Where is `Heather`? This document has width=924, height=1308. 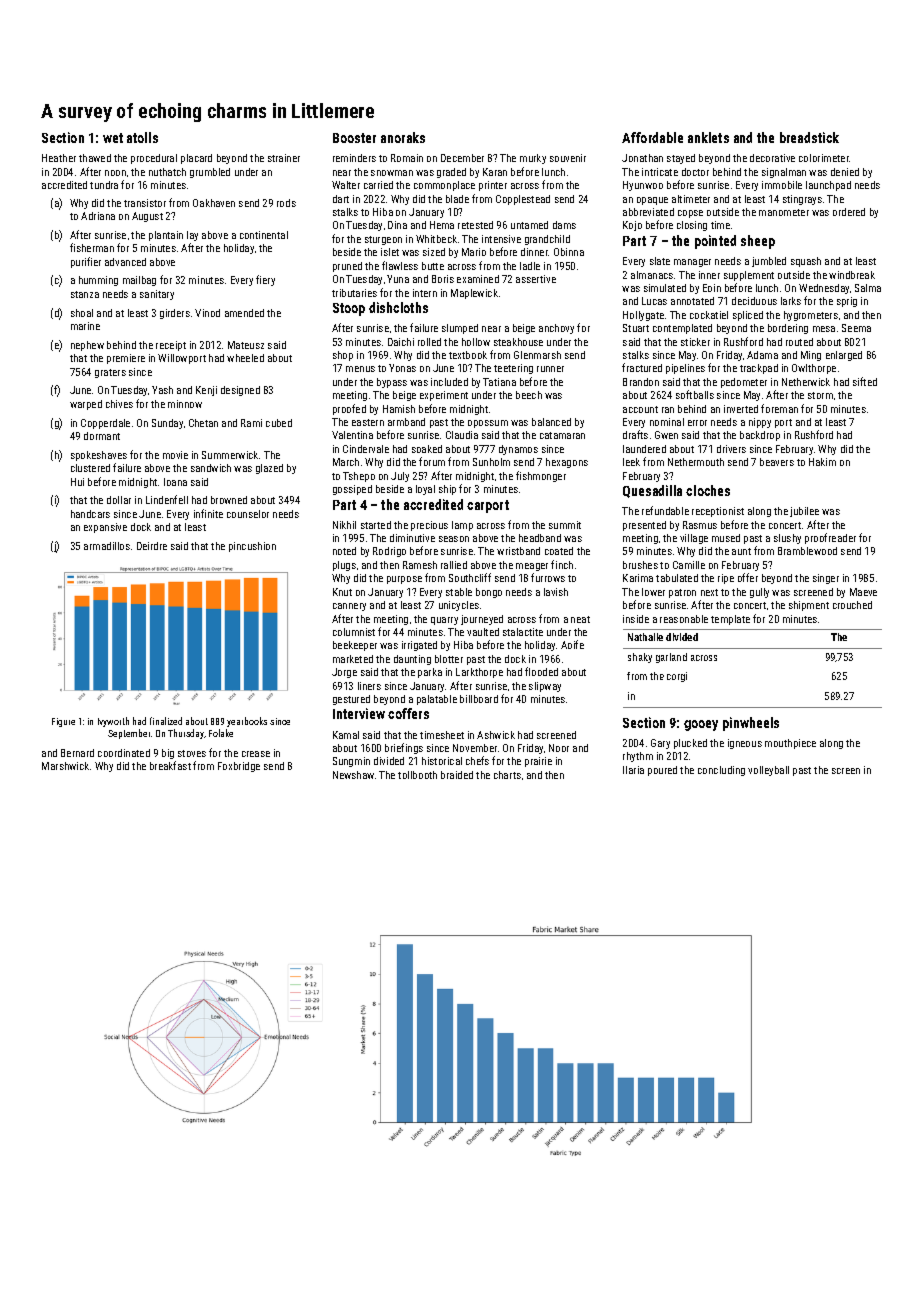 Heather is located at coordinates (59, 158).
